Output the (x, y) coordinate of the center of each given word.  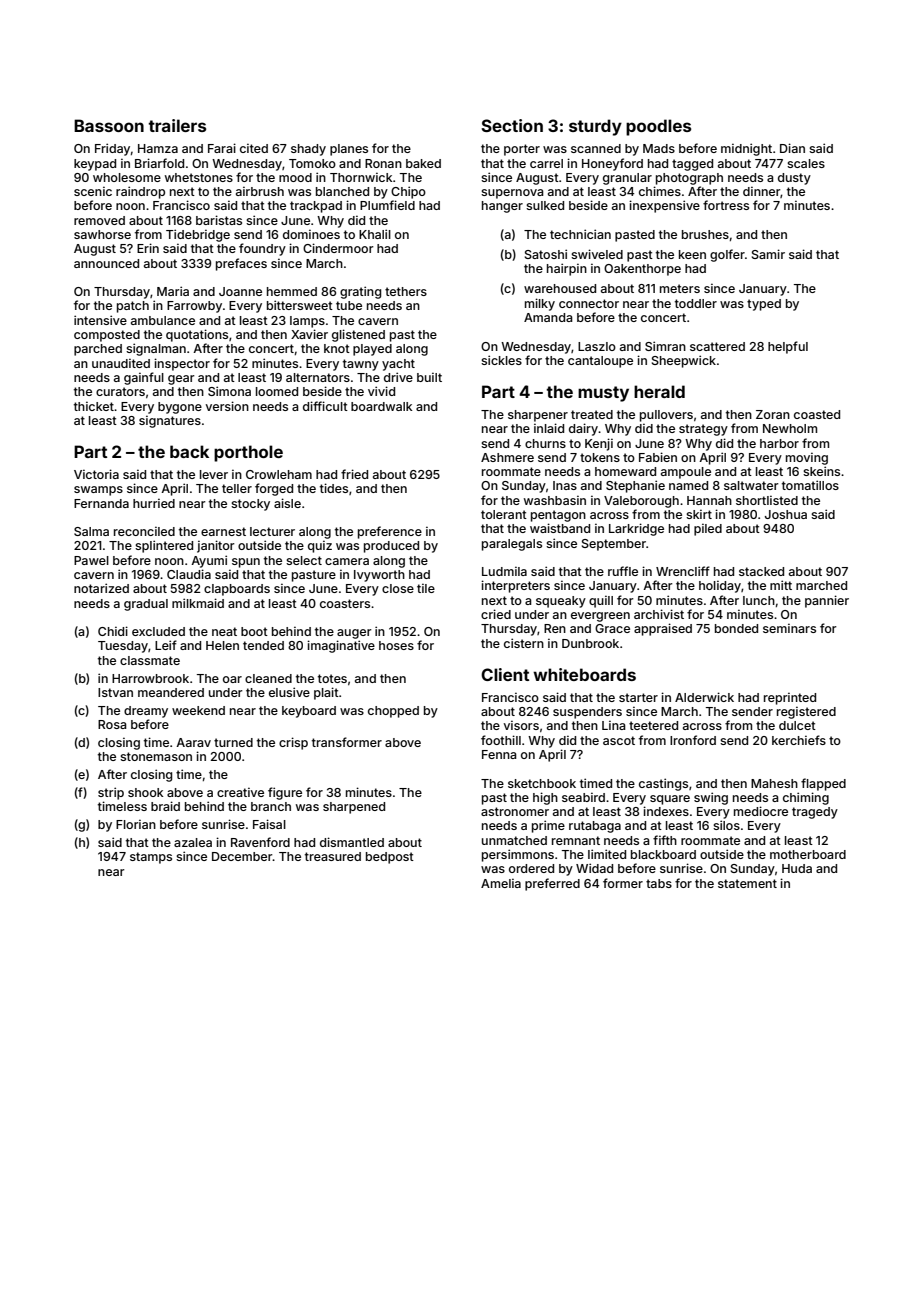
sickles (501, 360)
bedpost (390, 858)
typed (764, 305)
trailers (177, 125)
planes (349, 150)
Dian (792, 148)
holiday (720, 586)
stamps (151, 858)
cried (496, 614)
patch (133, 307)
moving (807, 458)
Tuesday (123, 647)
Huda (797, 868)
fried (354, 474)
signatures (170, 421)
